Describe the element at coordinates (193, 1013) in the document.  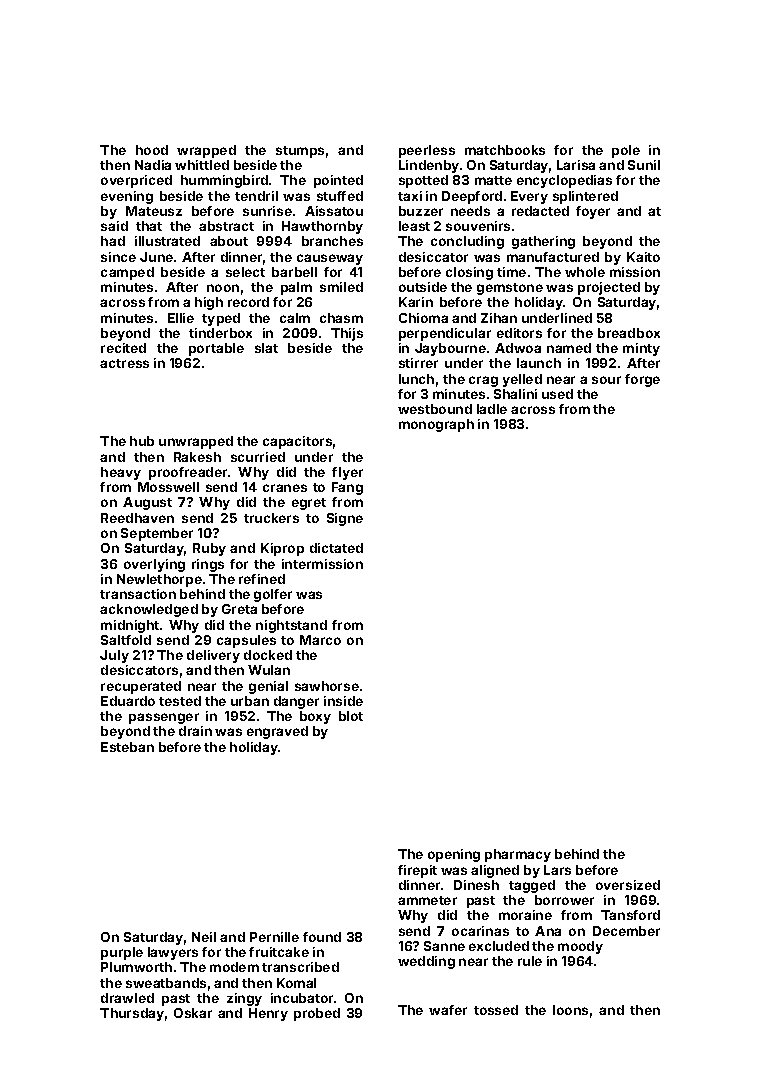
I see `Oskar` at that location.
